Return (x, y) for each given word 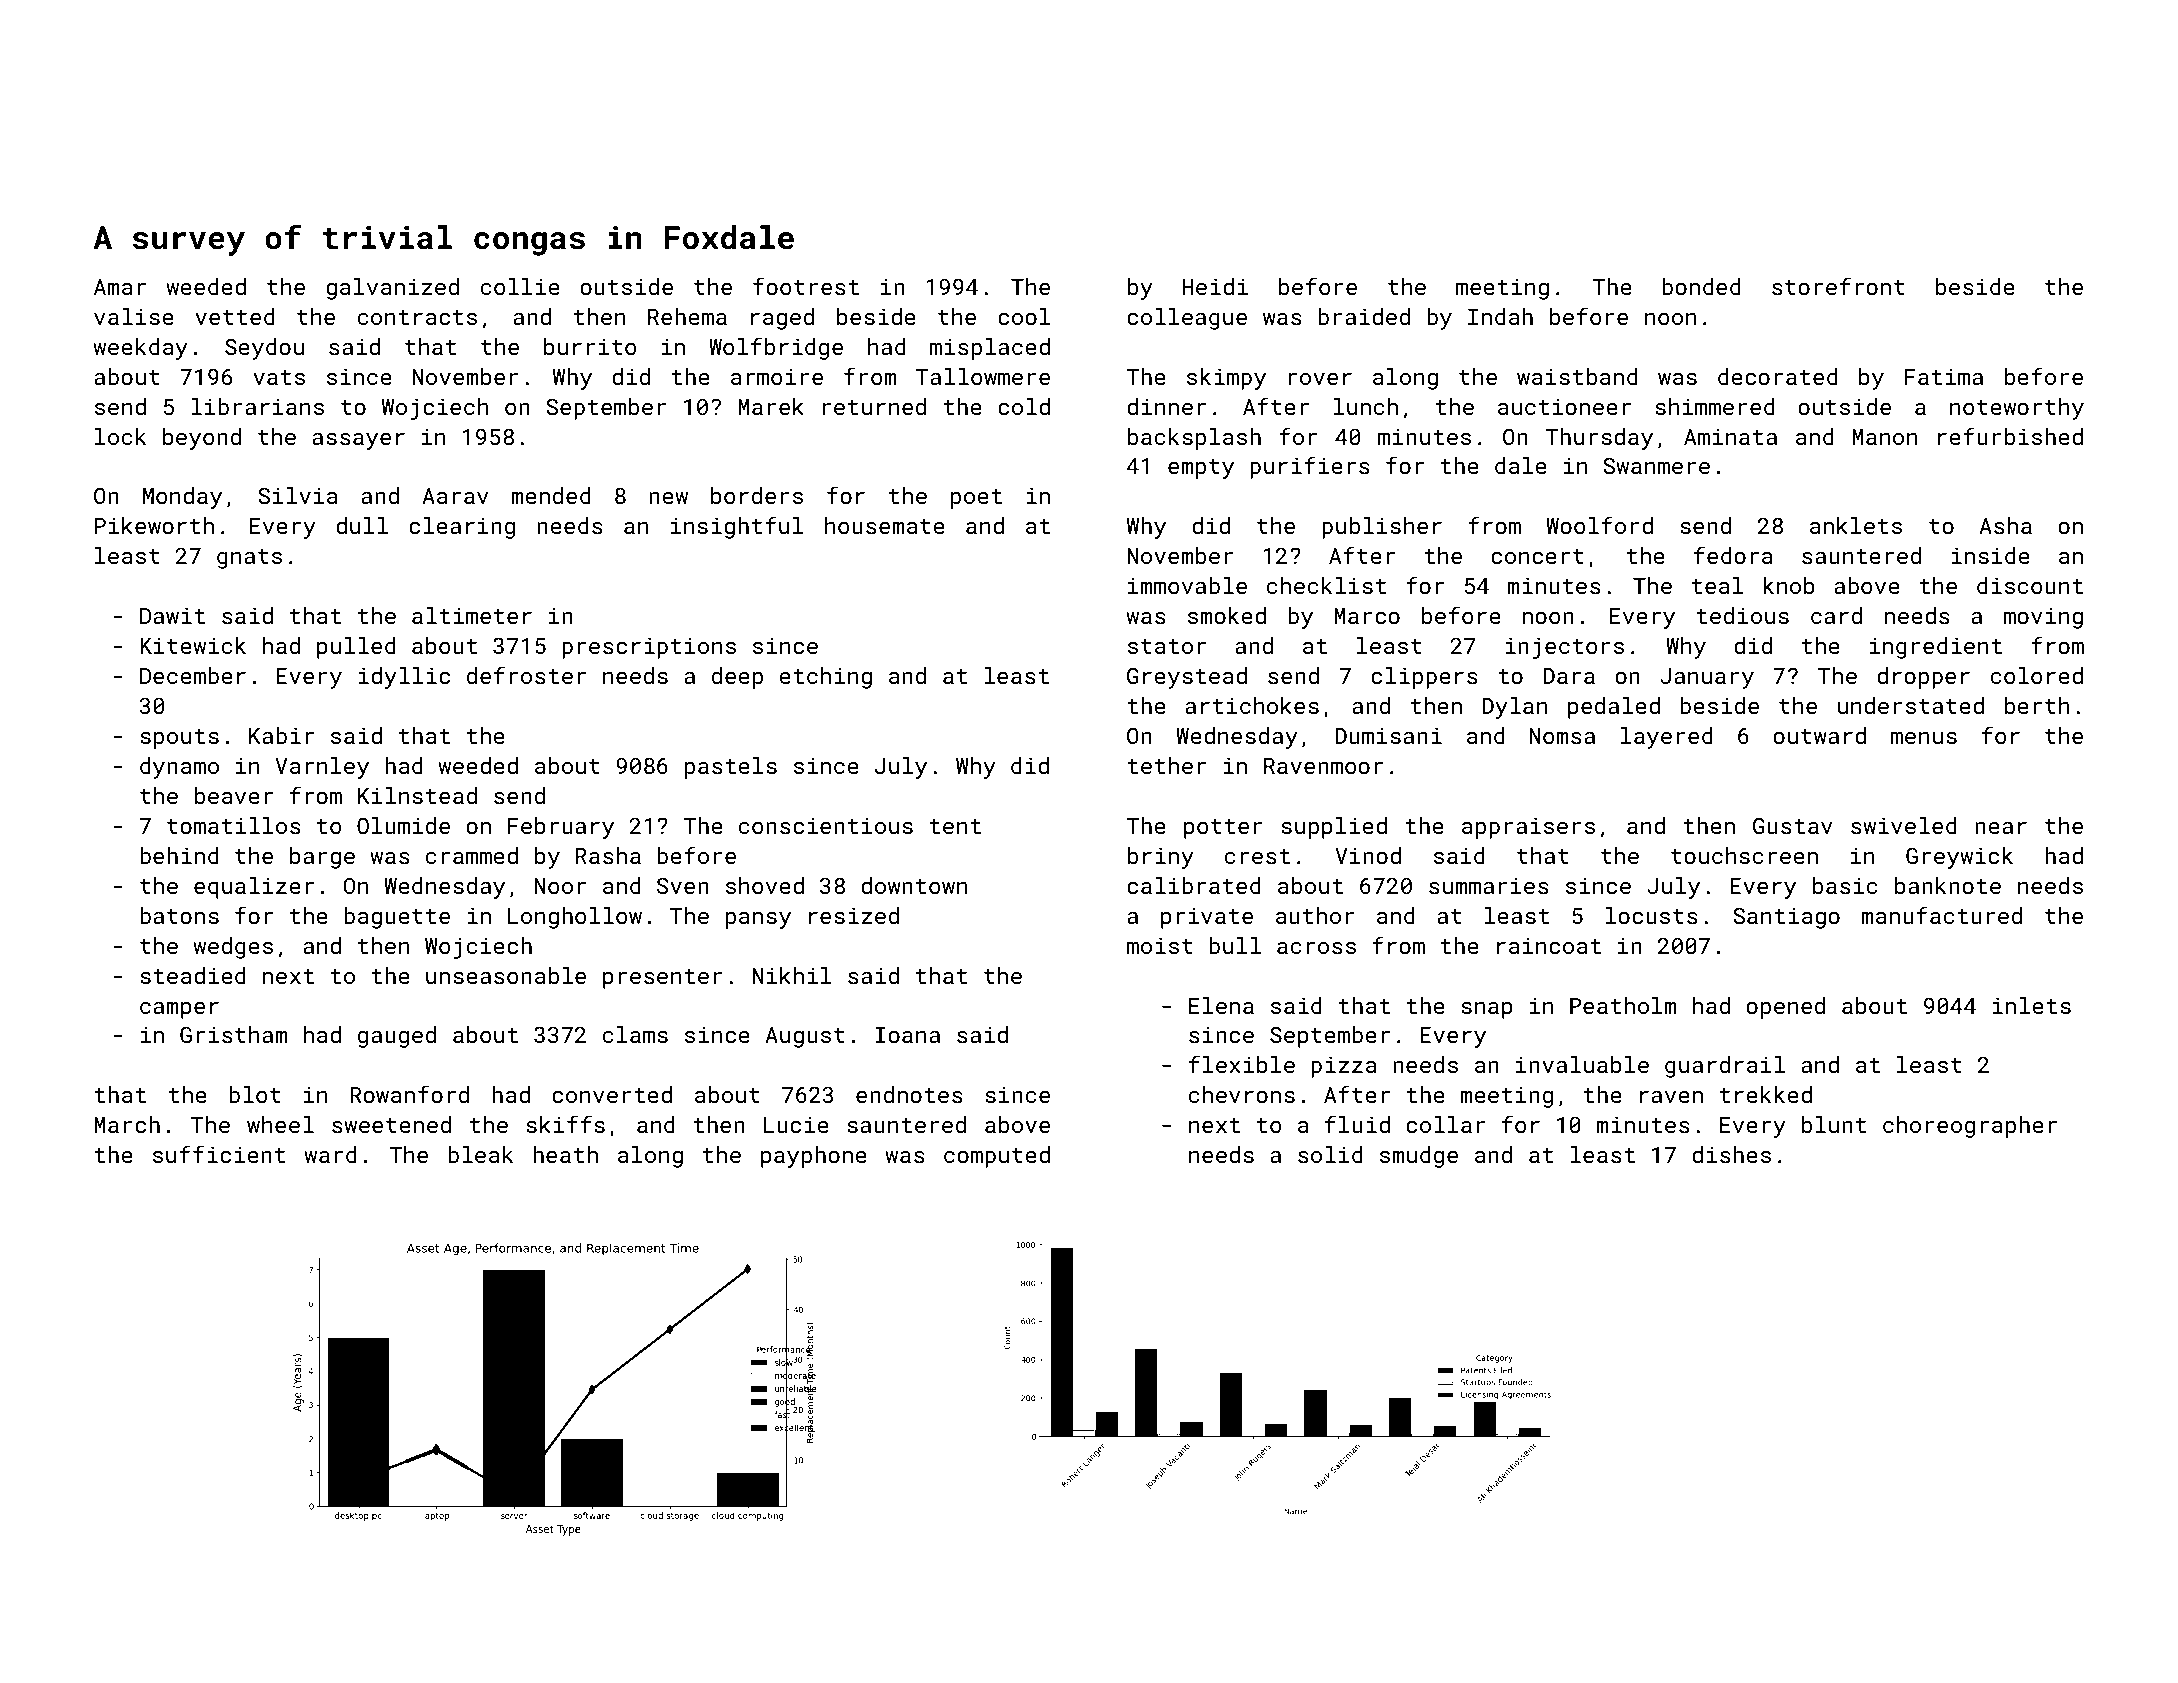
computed (997, 1157)
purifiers (1310, 467)
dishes (1731, 1154)
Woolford (1599, 525)
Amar (120, 287)
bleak (480, 1154)
